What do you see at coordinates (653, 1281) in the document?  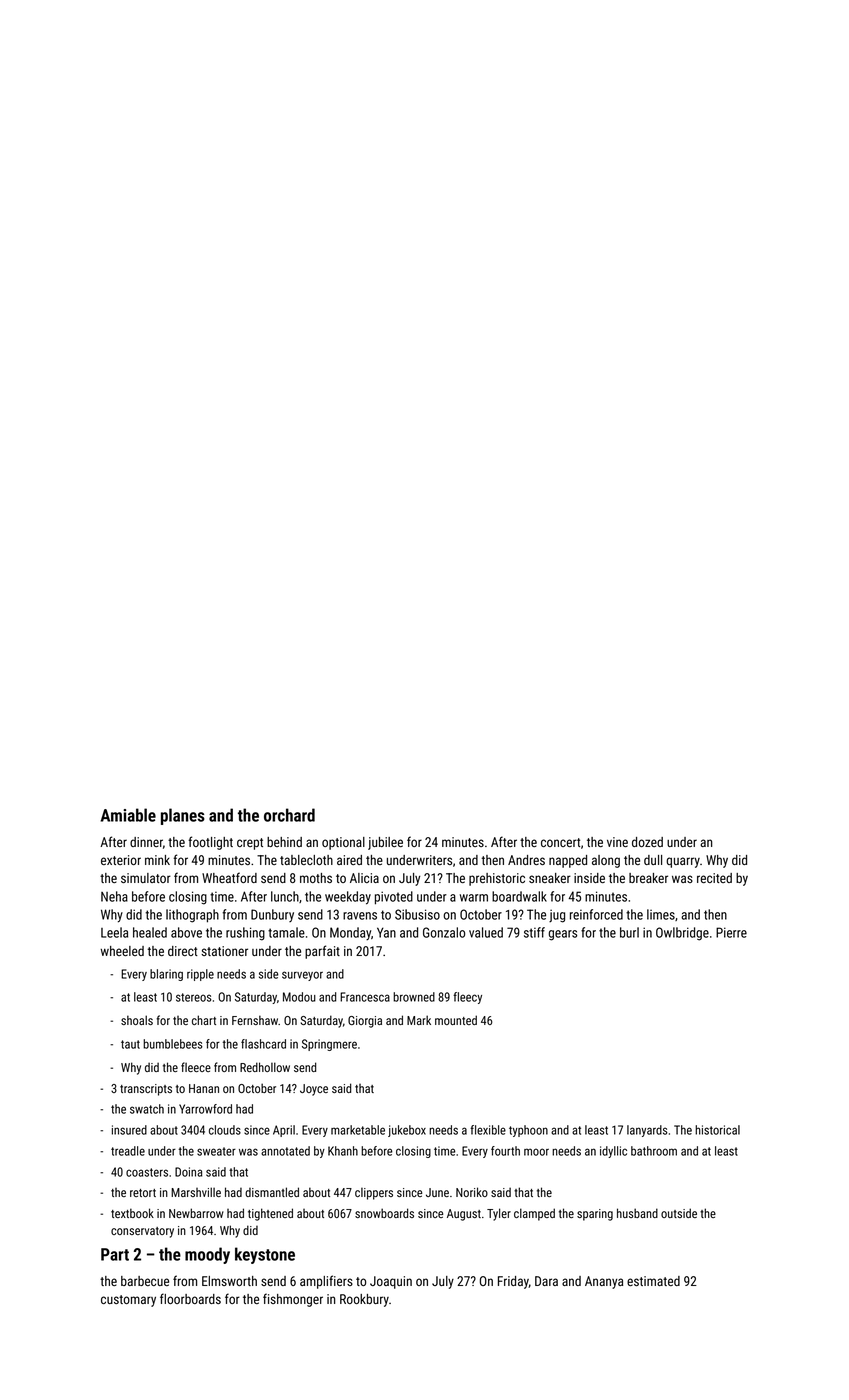 I see `estimated` at bounding box center [653, 1281].
